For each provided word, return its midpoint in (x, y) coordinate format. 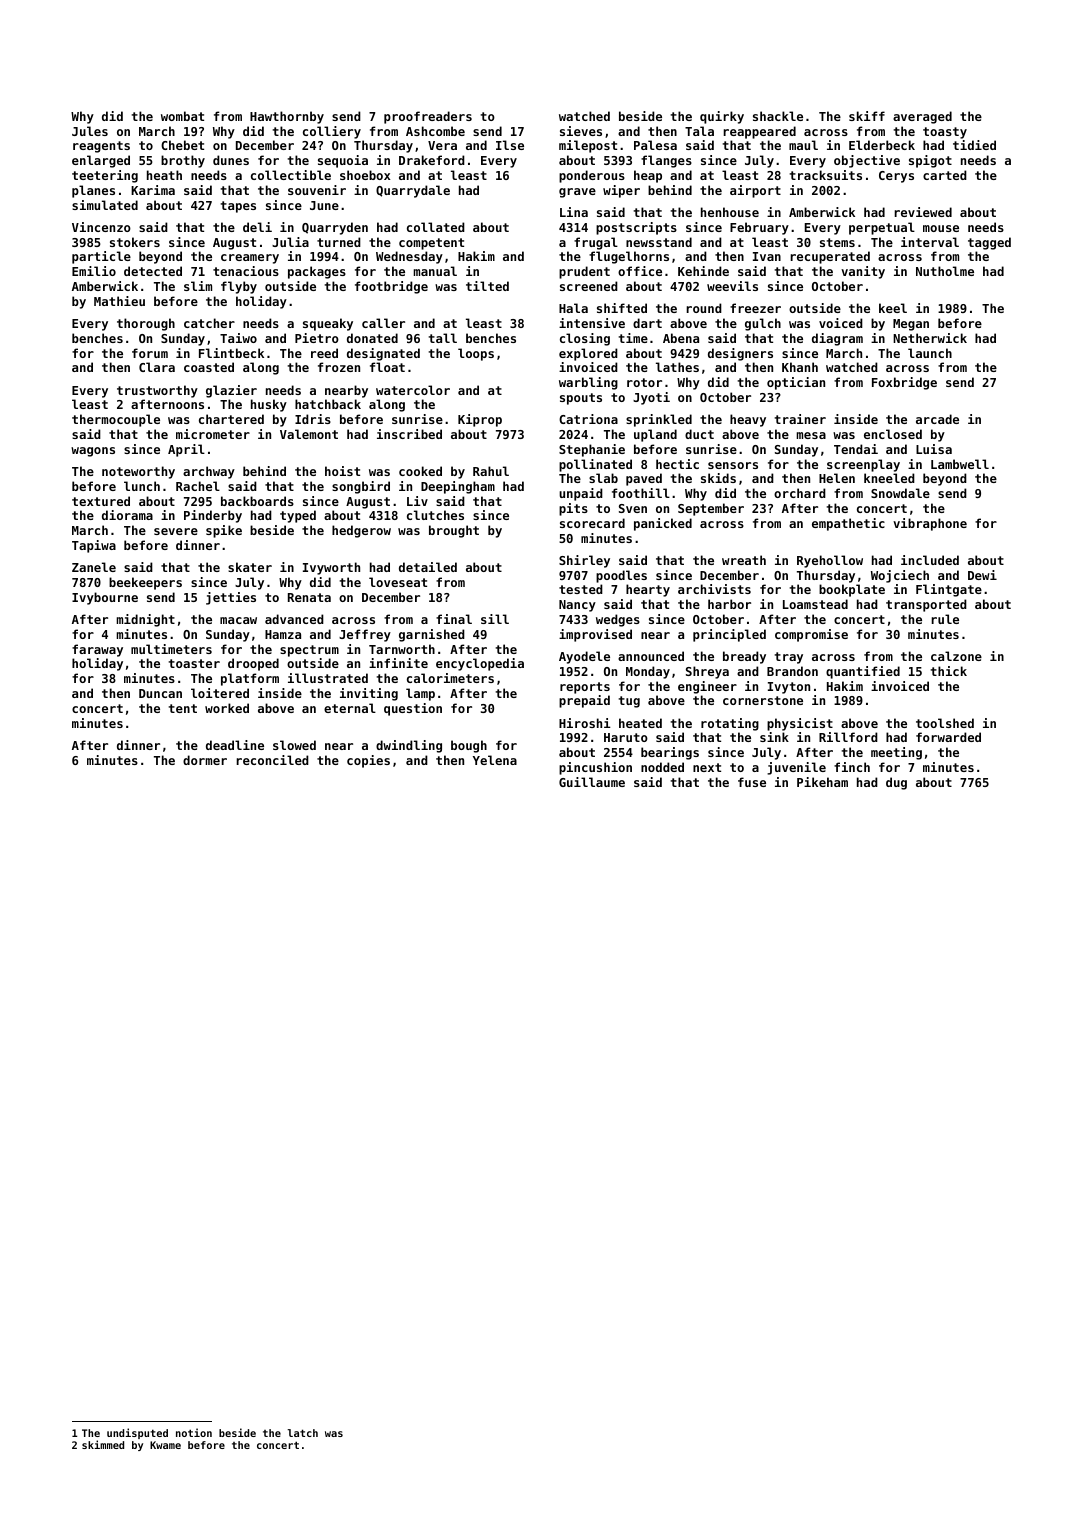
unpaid (581, 494)
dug (896, 783)
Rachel (198, 486)
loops (476, 354)
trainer (800, 419)
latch (302, 1433)
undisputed (137, 1433)
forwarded (948, 737)
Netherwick (930, 338)
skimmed (103, 1444)
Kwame (165, 1445)
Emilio (94, 271)
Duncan (160, 693)
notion (194, 1432)
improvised (595, 635)
